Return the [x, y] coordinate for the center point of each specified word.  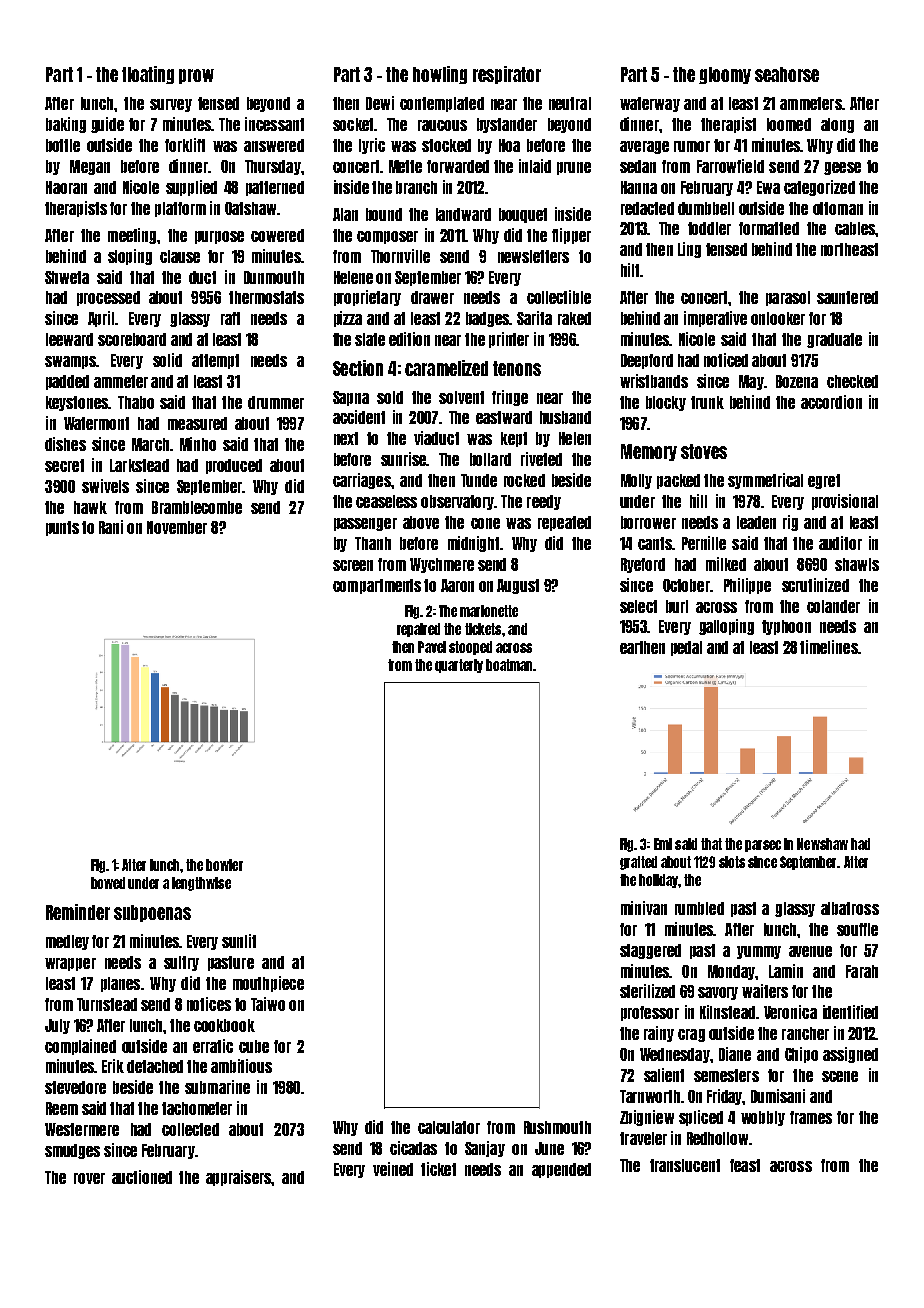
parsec [763, 846]
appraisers [239, 1178]
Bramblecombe [197, 507]
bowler [224, 865]
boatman [509, 665]
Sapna [351, 398]
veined [393, 1169]
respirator [507, 75]
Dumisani [778, 1096]
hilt [630, 270]
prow [196, 76]
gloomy [725, 75]
